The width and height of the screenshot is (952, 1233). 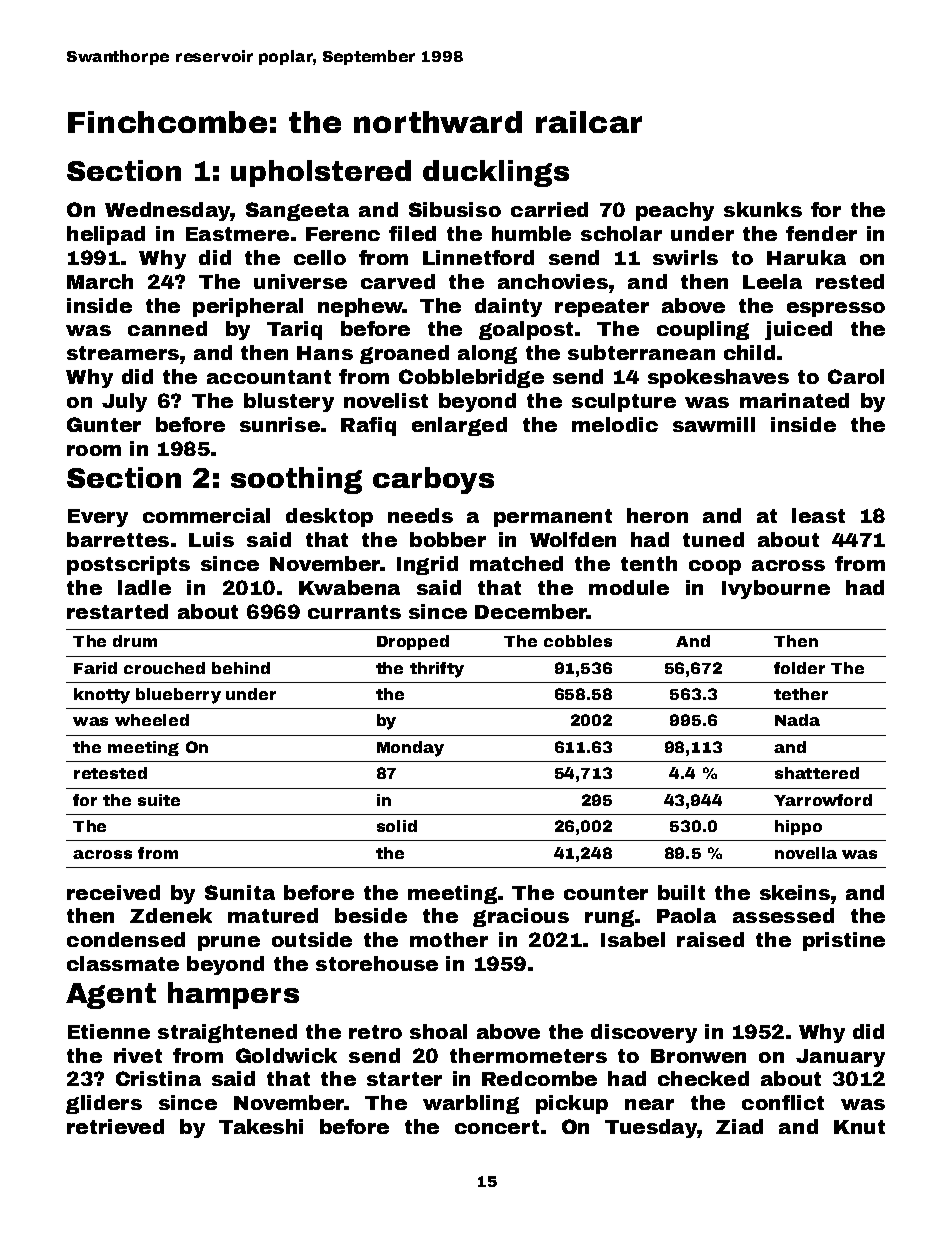 What do you see at coordinates (497, 1127) in the screenshot?
I see `concert` at bounding box center [497, 1127].
